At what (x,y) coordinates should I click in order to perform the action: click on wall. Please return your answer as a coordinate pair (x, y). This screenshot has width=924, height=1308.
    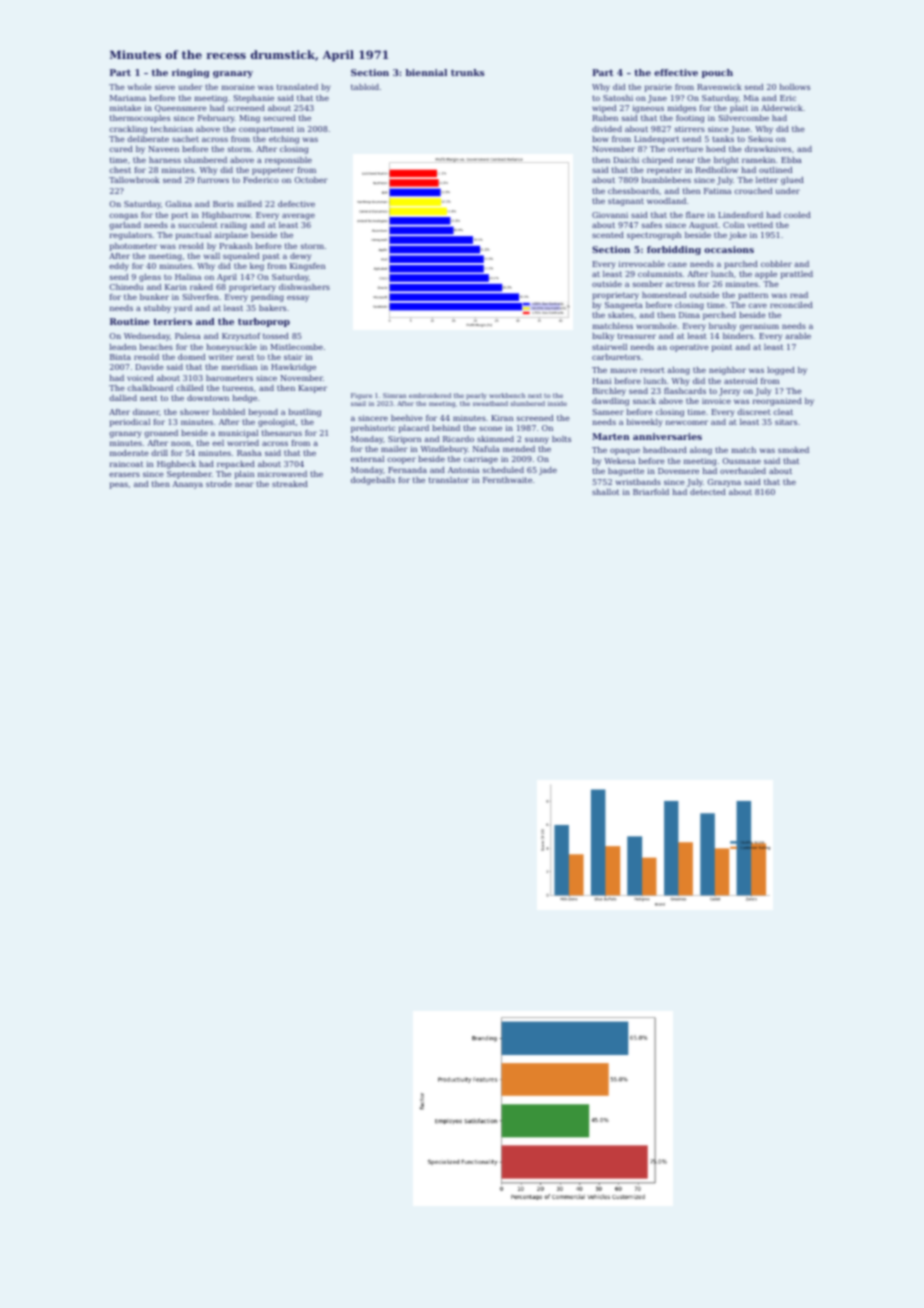
    Looking at the image, I should click on (212, 256).
